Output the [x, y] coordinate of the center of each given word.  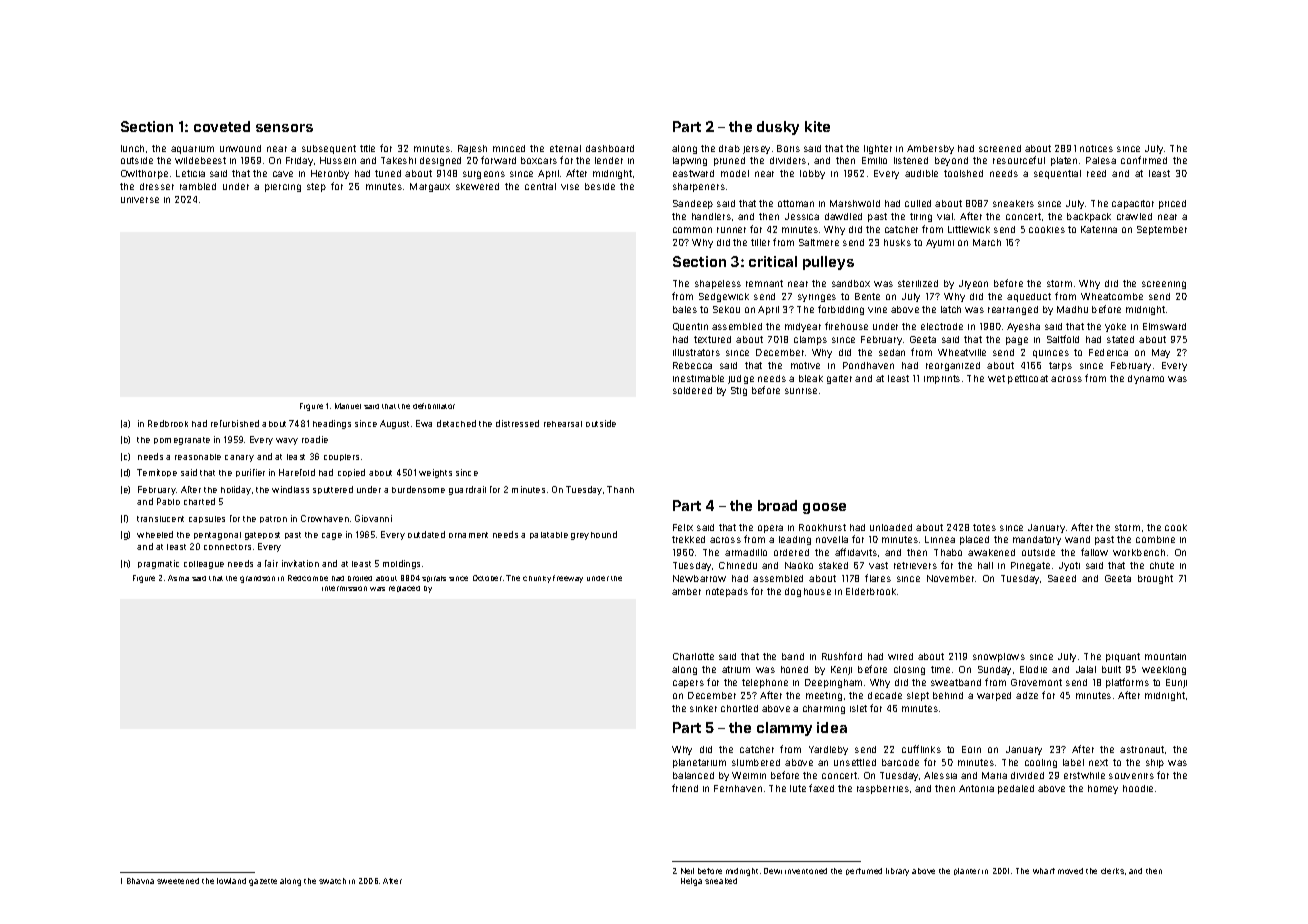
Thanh [620, 489]
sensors [284, 128]
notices [1096, 148]
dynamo [1146, 379]
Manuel [348, 406]
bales [685, 309]
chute [1162, 565]
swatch [332, 881]
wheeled [155, 534]
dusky [778, 128]
